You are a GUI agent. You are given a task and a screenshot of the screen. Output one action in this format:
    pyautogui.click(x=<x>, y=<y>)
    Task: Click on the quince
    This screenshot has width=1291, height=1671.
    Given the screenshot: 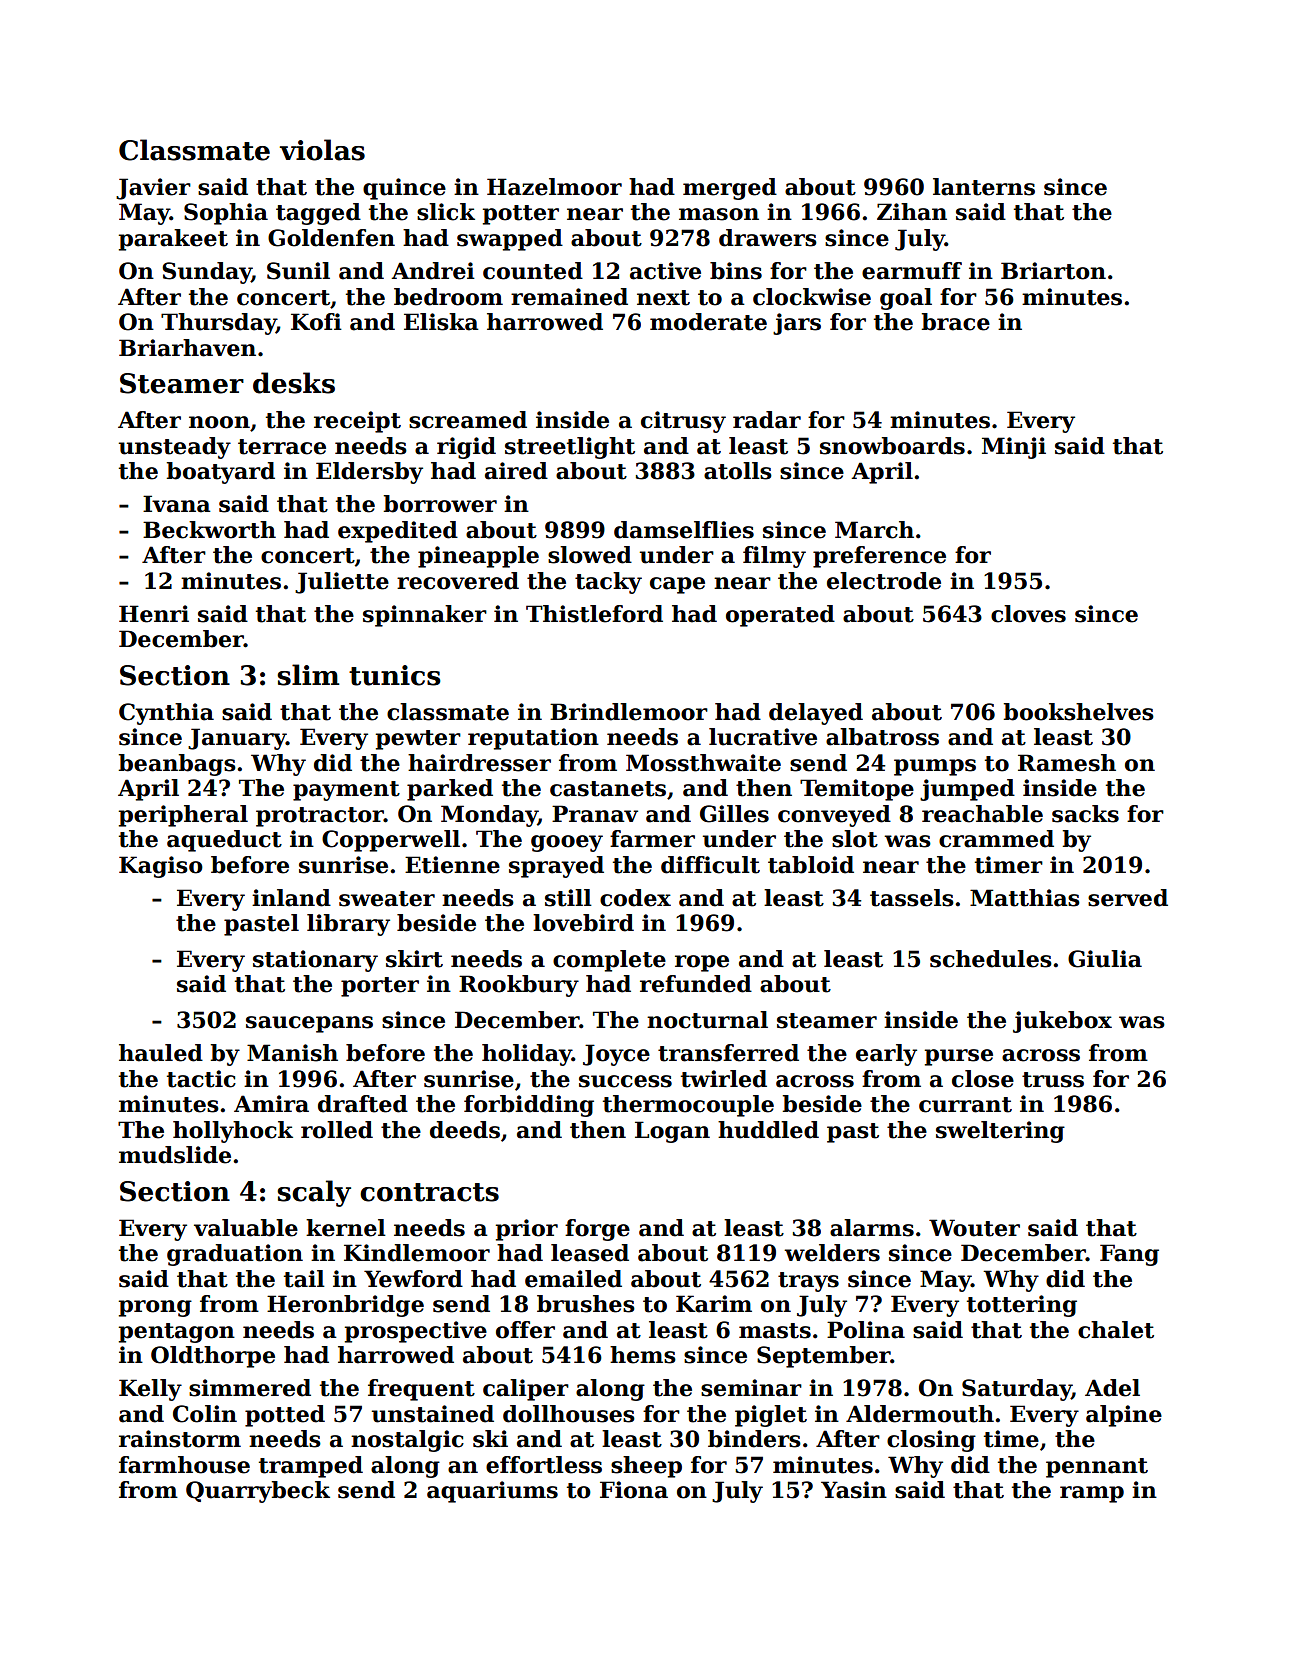 What is the action you would take?
    pyautogui.click(x=404, y=189)
